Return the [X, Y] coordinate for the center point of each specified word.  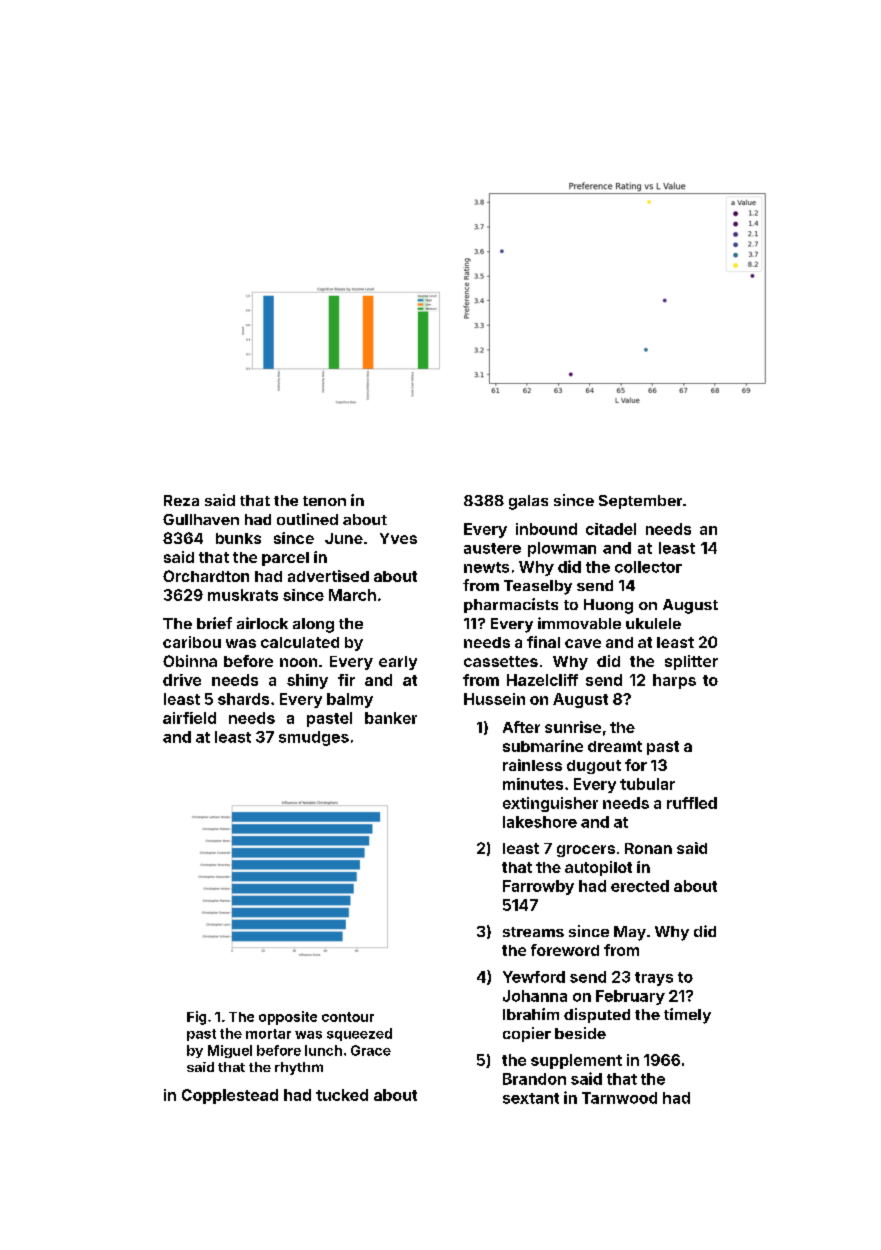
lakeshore [540, 822]
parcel [285, 559]
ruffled [692, 803]
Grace [371, 1050]
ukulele [653, 623]
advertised [328, 576]
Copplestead [230, 1096]
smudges [314, 738]
